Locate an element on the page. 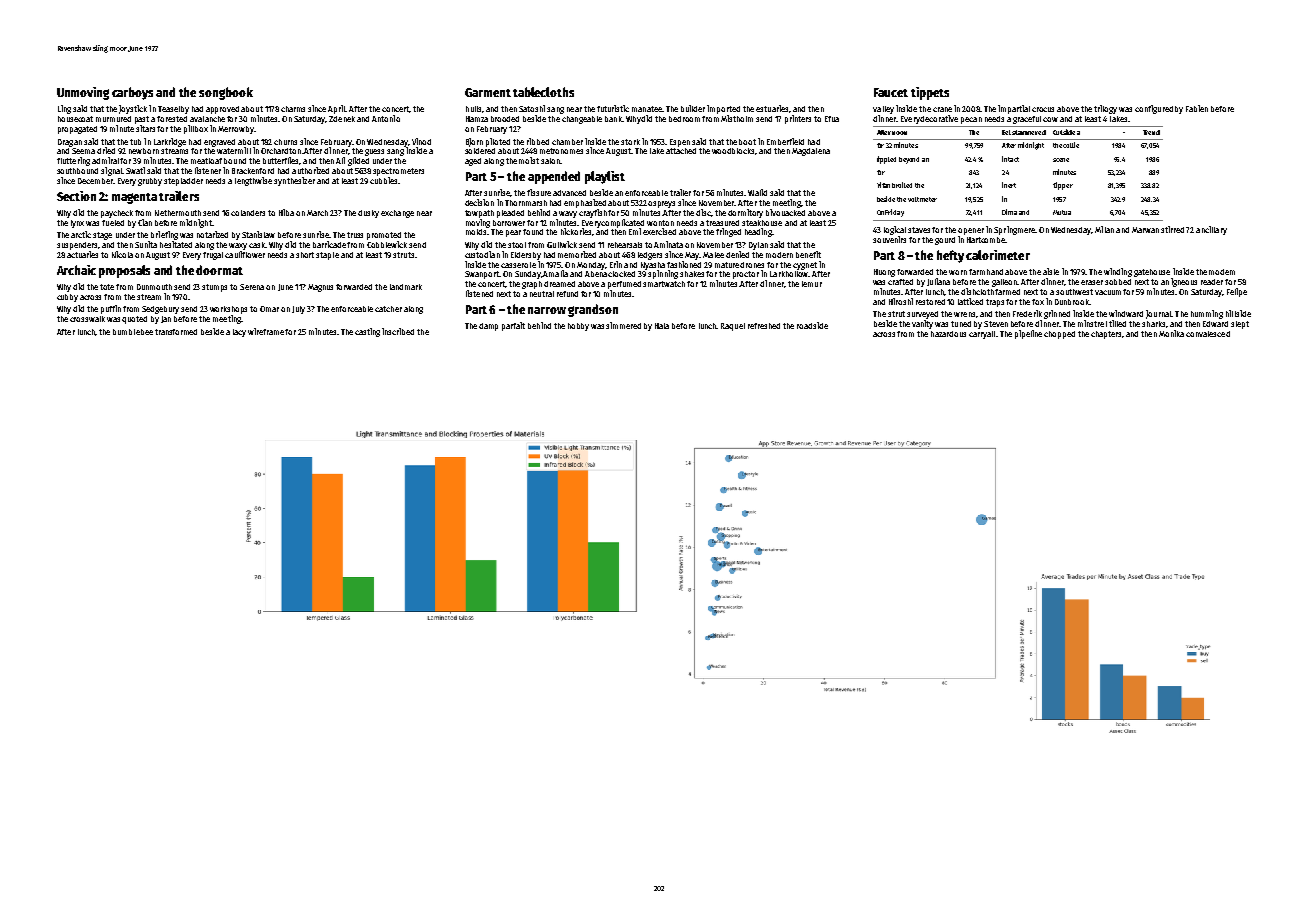 Image resolution: width=1308 pixels, height=924 pixels. latticed is located at coordinates (970, 301).
